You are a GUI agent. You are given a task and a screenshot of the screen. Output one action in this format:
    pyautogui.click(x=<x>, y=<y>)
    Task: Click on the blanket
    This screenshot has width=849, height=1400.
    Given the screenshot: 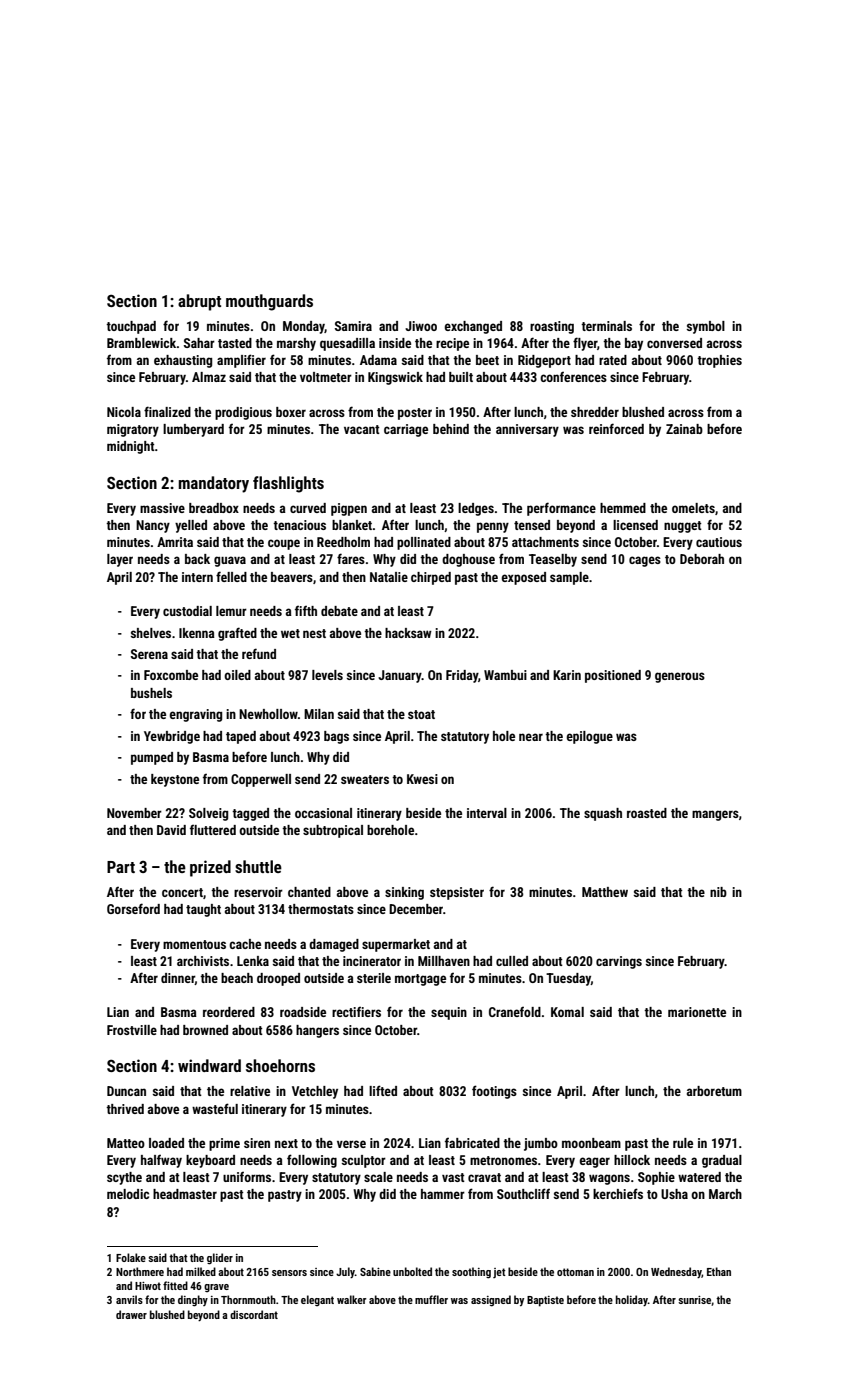 What is the action you would take?
    pyautogui.click(x=352, y=525)
